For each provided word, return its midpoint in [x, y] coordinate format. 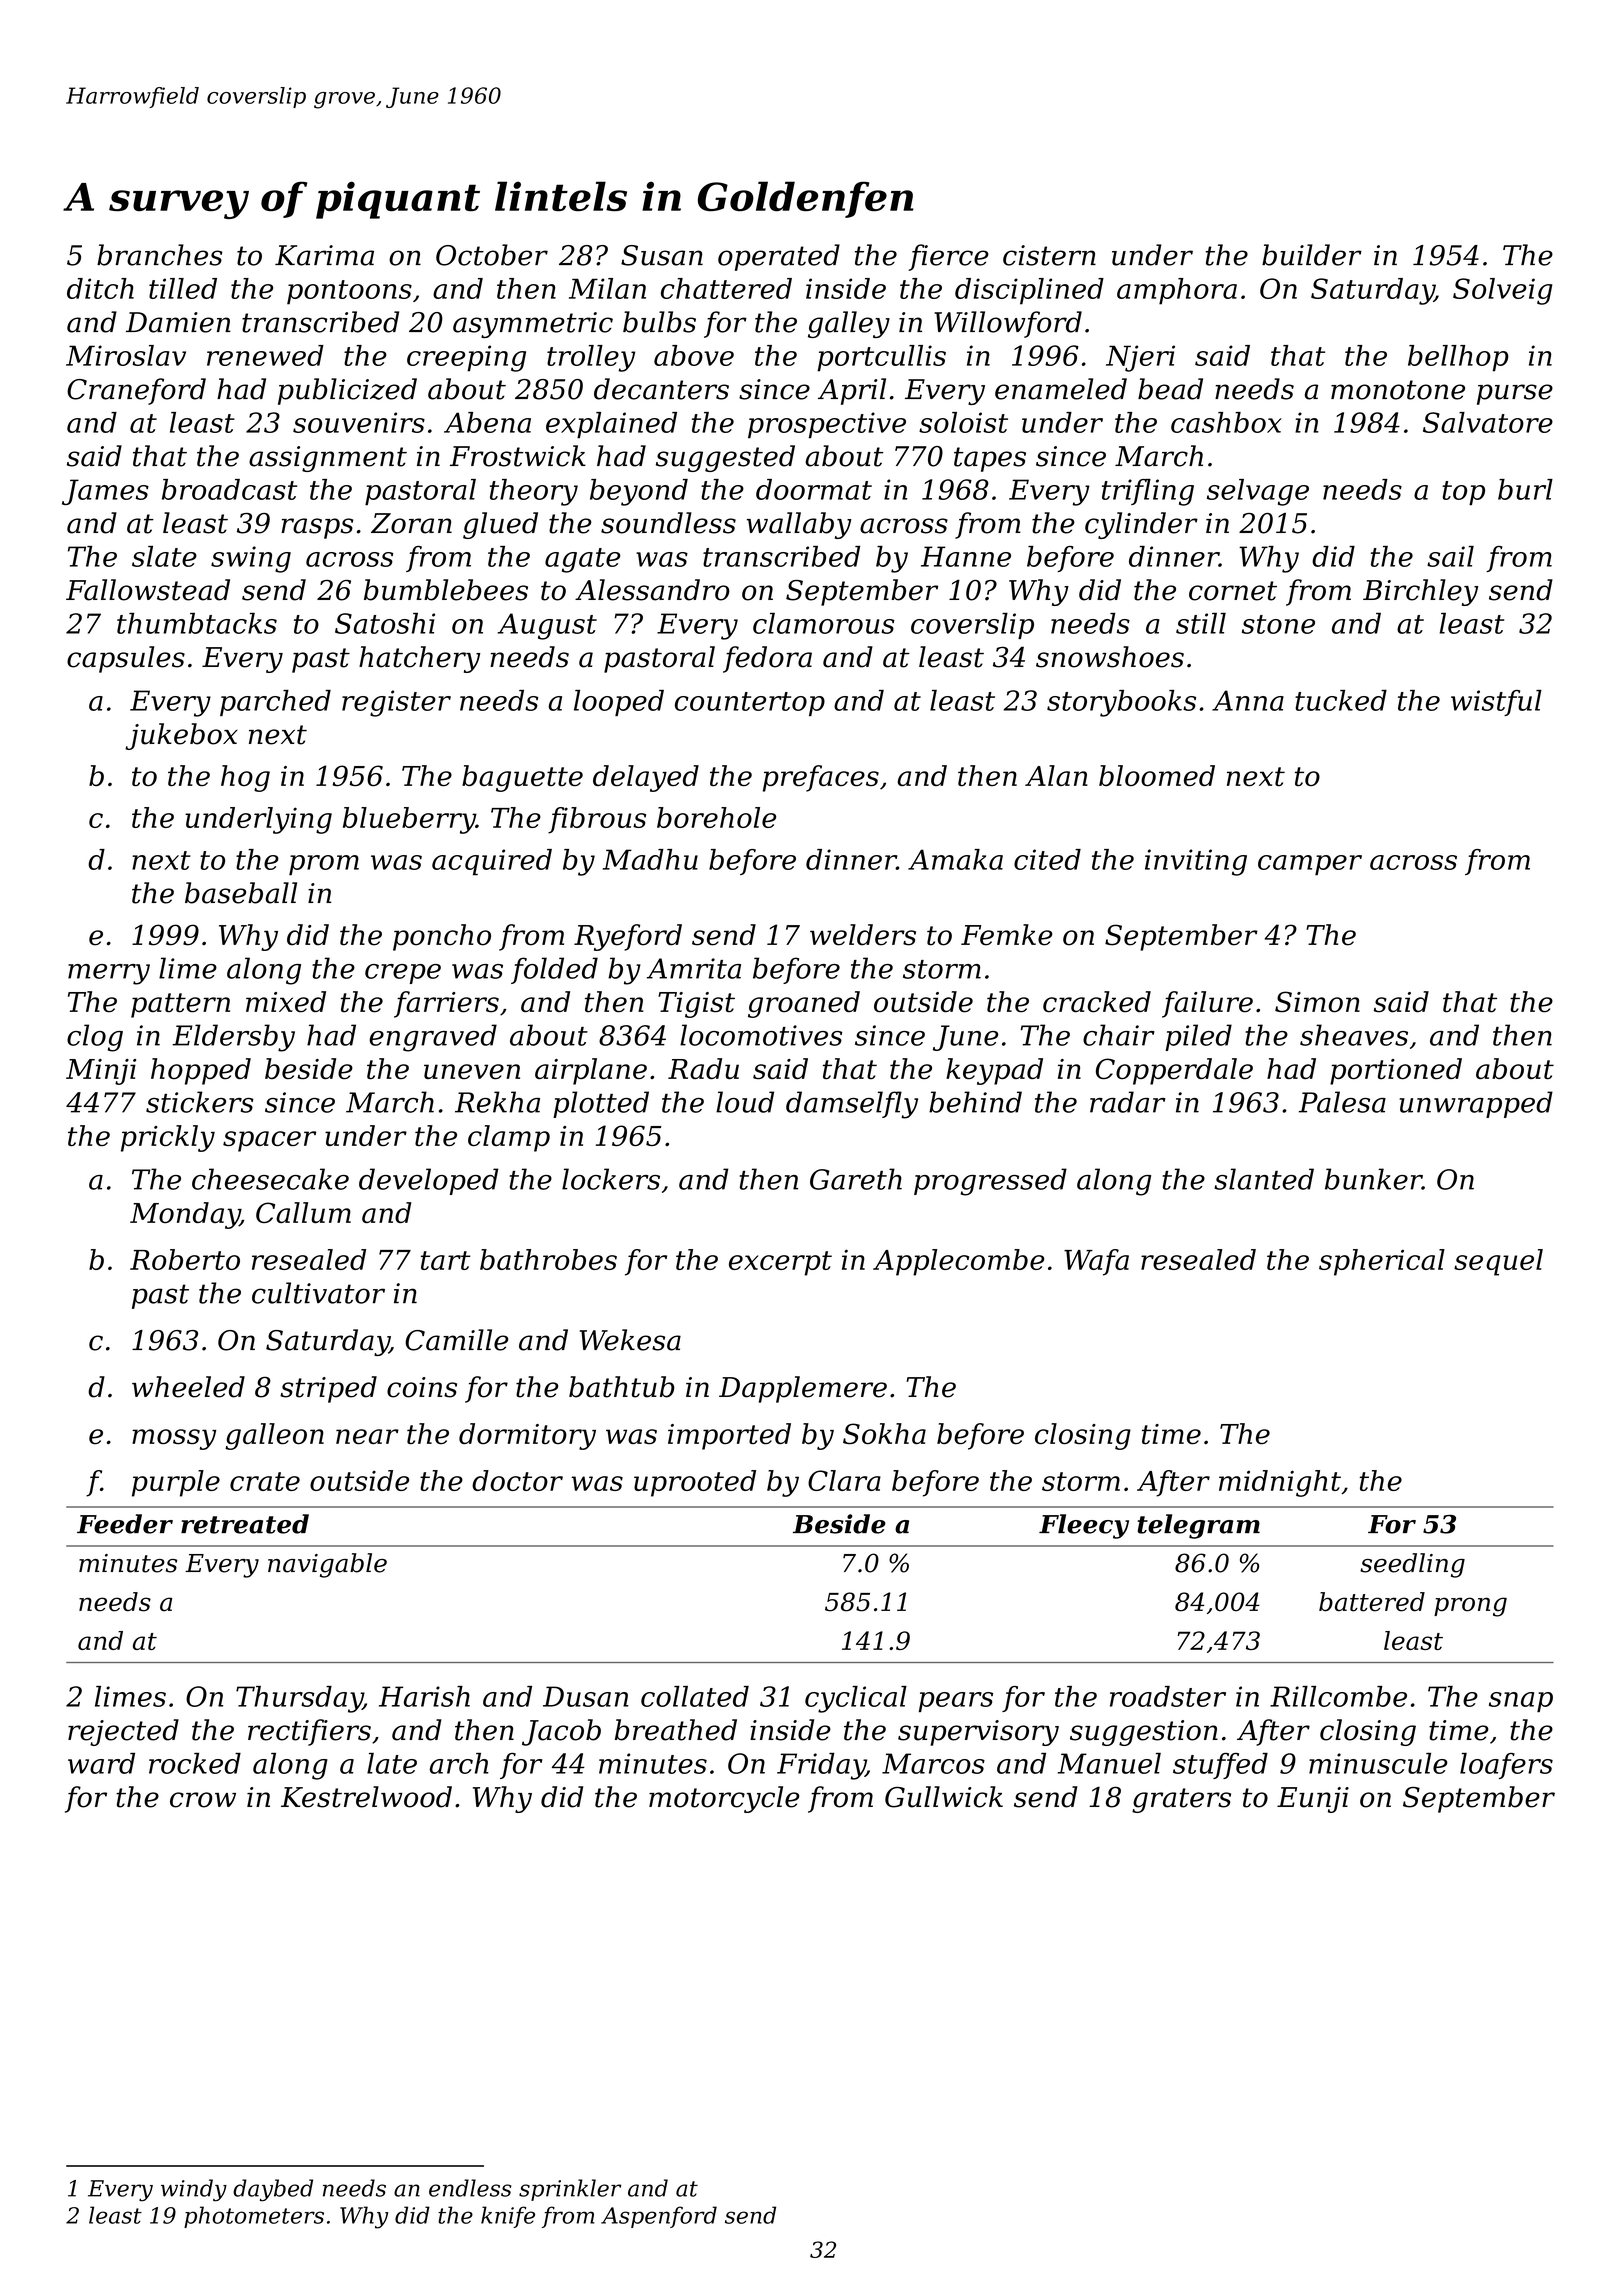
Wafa [1096, 1262]
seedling [1412, 1565]
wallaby [799, 525]
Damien [178, 322]
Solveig [1503, 291]
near [367, 1436]
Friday [821, 1766]
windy [194, 2190]
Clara [844, 1480]
